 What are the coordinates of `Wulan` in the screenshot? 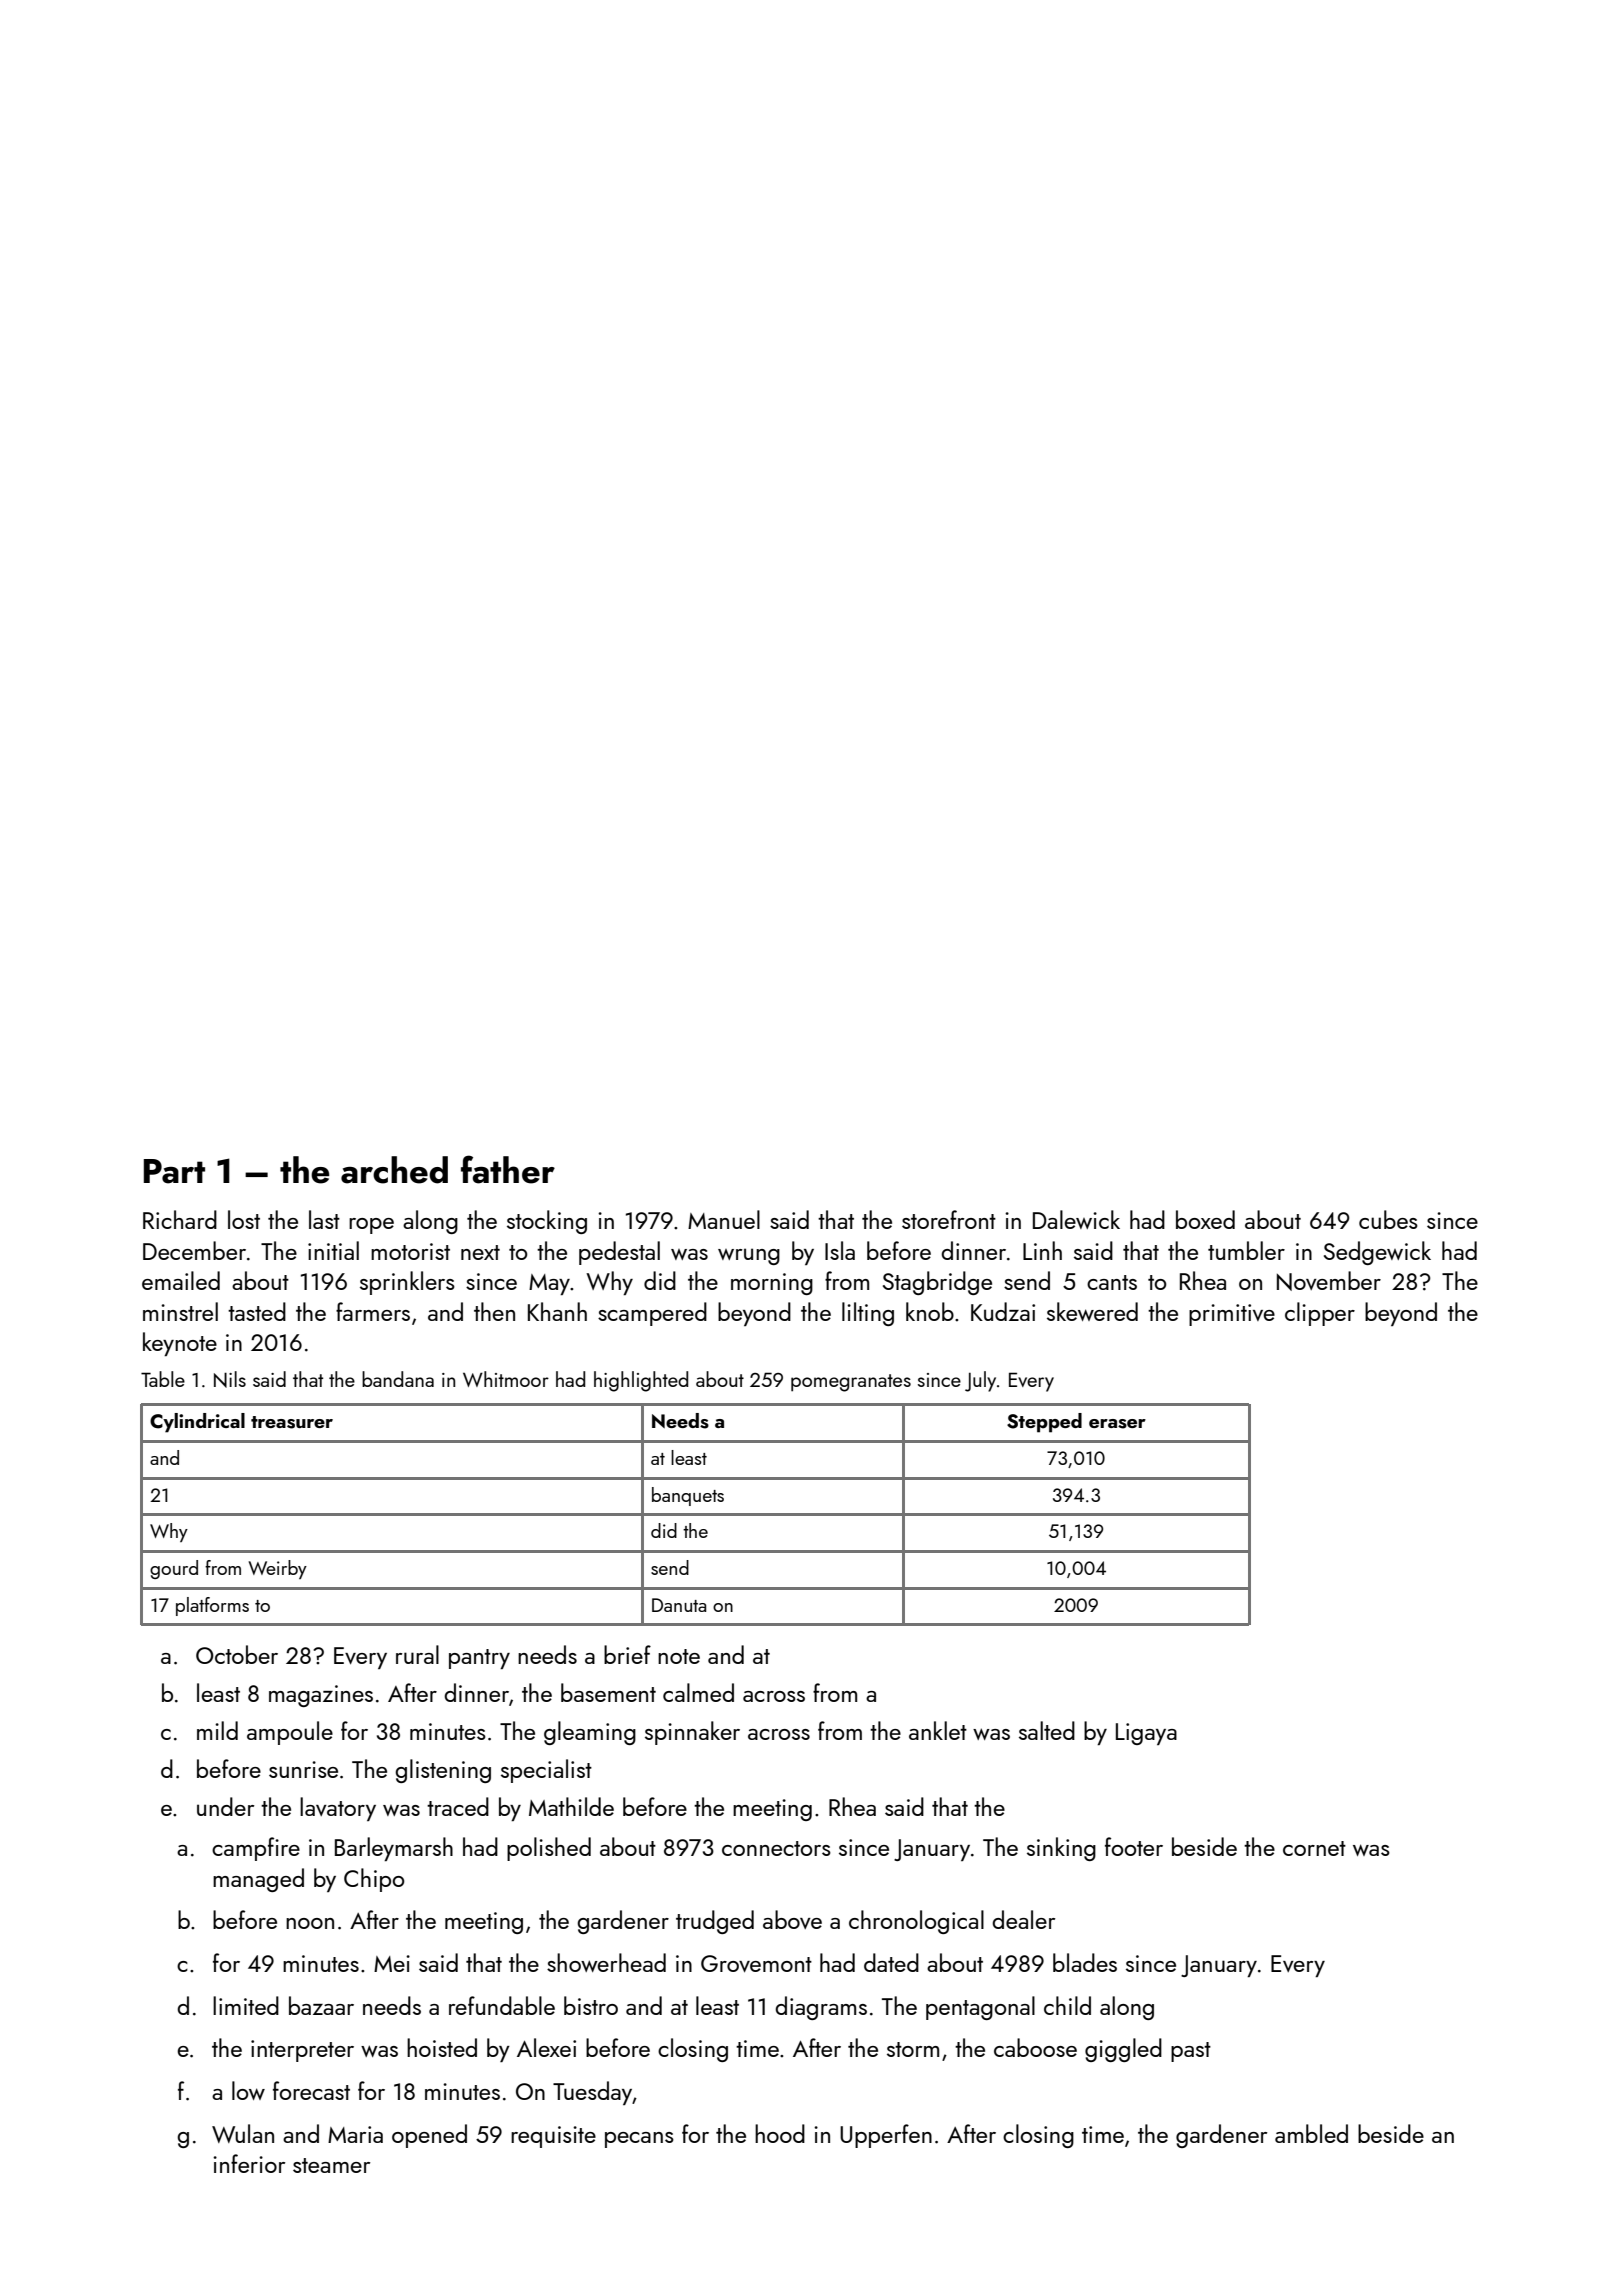 It's located at (243, 2133).
